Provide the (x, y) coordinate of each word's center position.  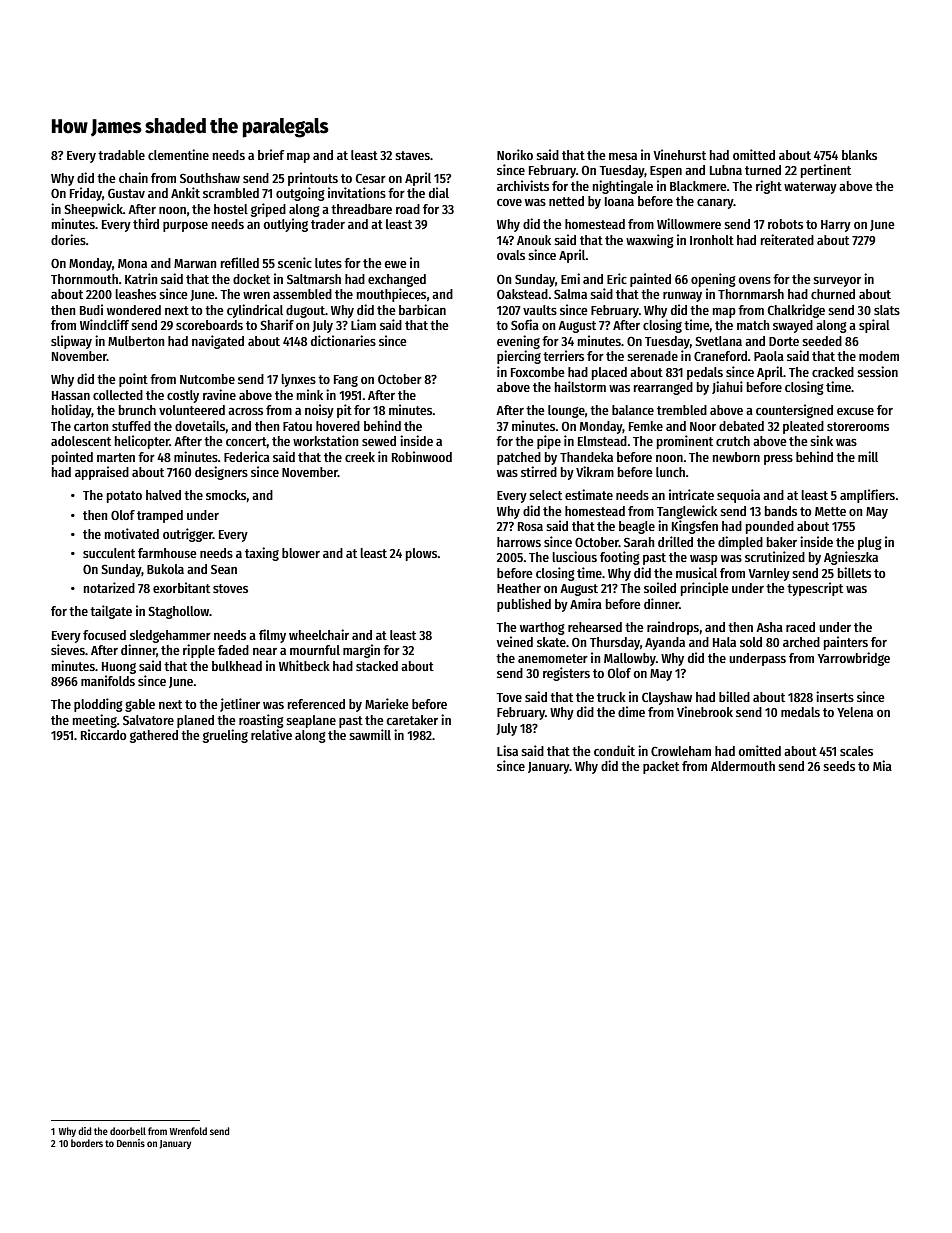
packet (661, 767)
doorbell (128, 1131)
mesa (623, 156)
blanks (859, 155)
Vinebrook (705, 711)
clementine (178, 154)
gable (140, 705)
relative (271, 734)
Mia (882, 765)
